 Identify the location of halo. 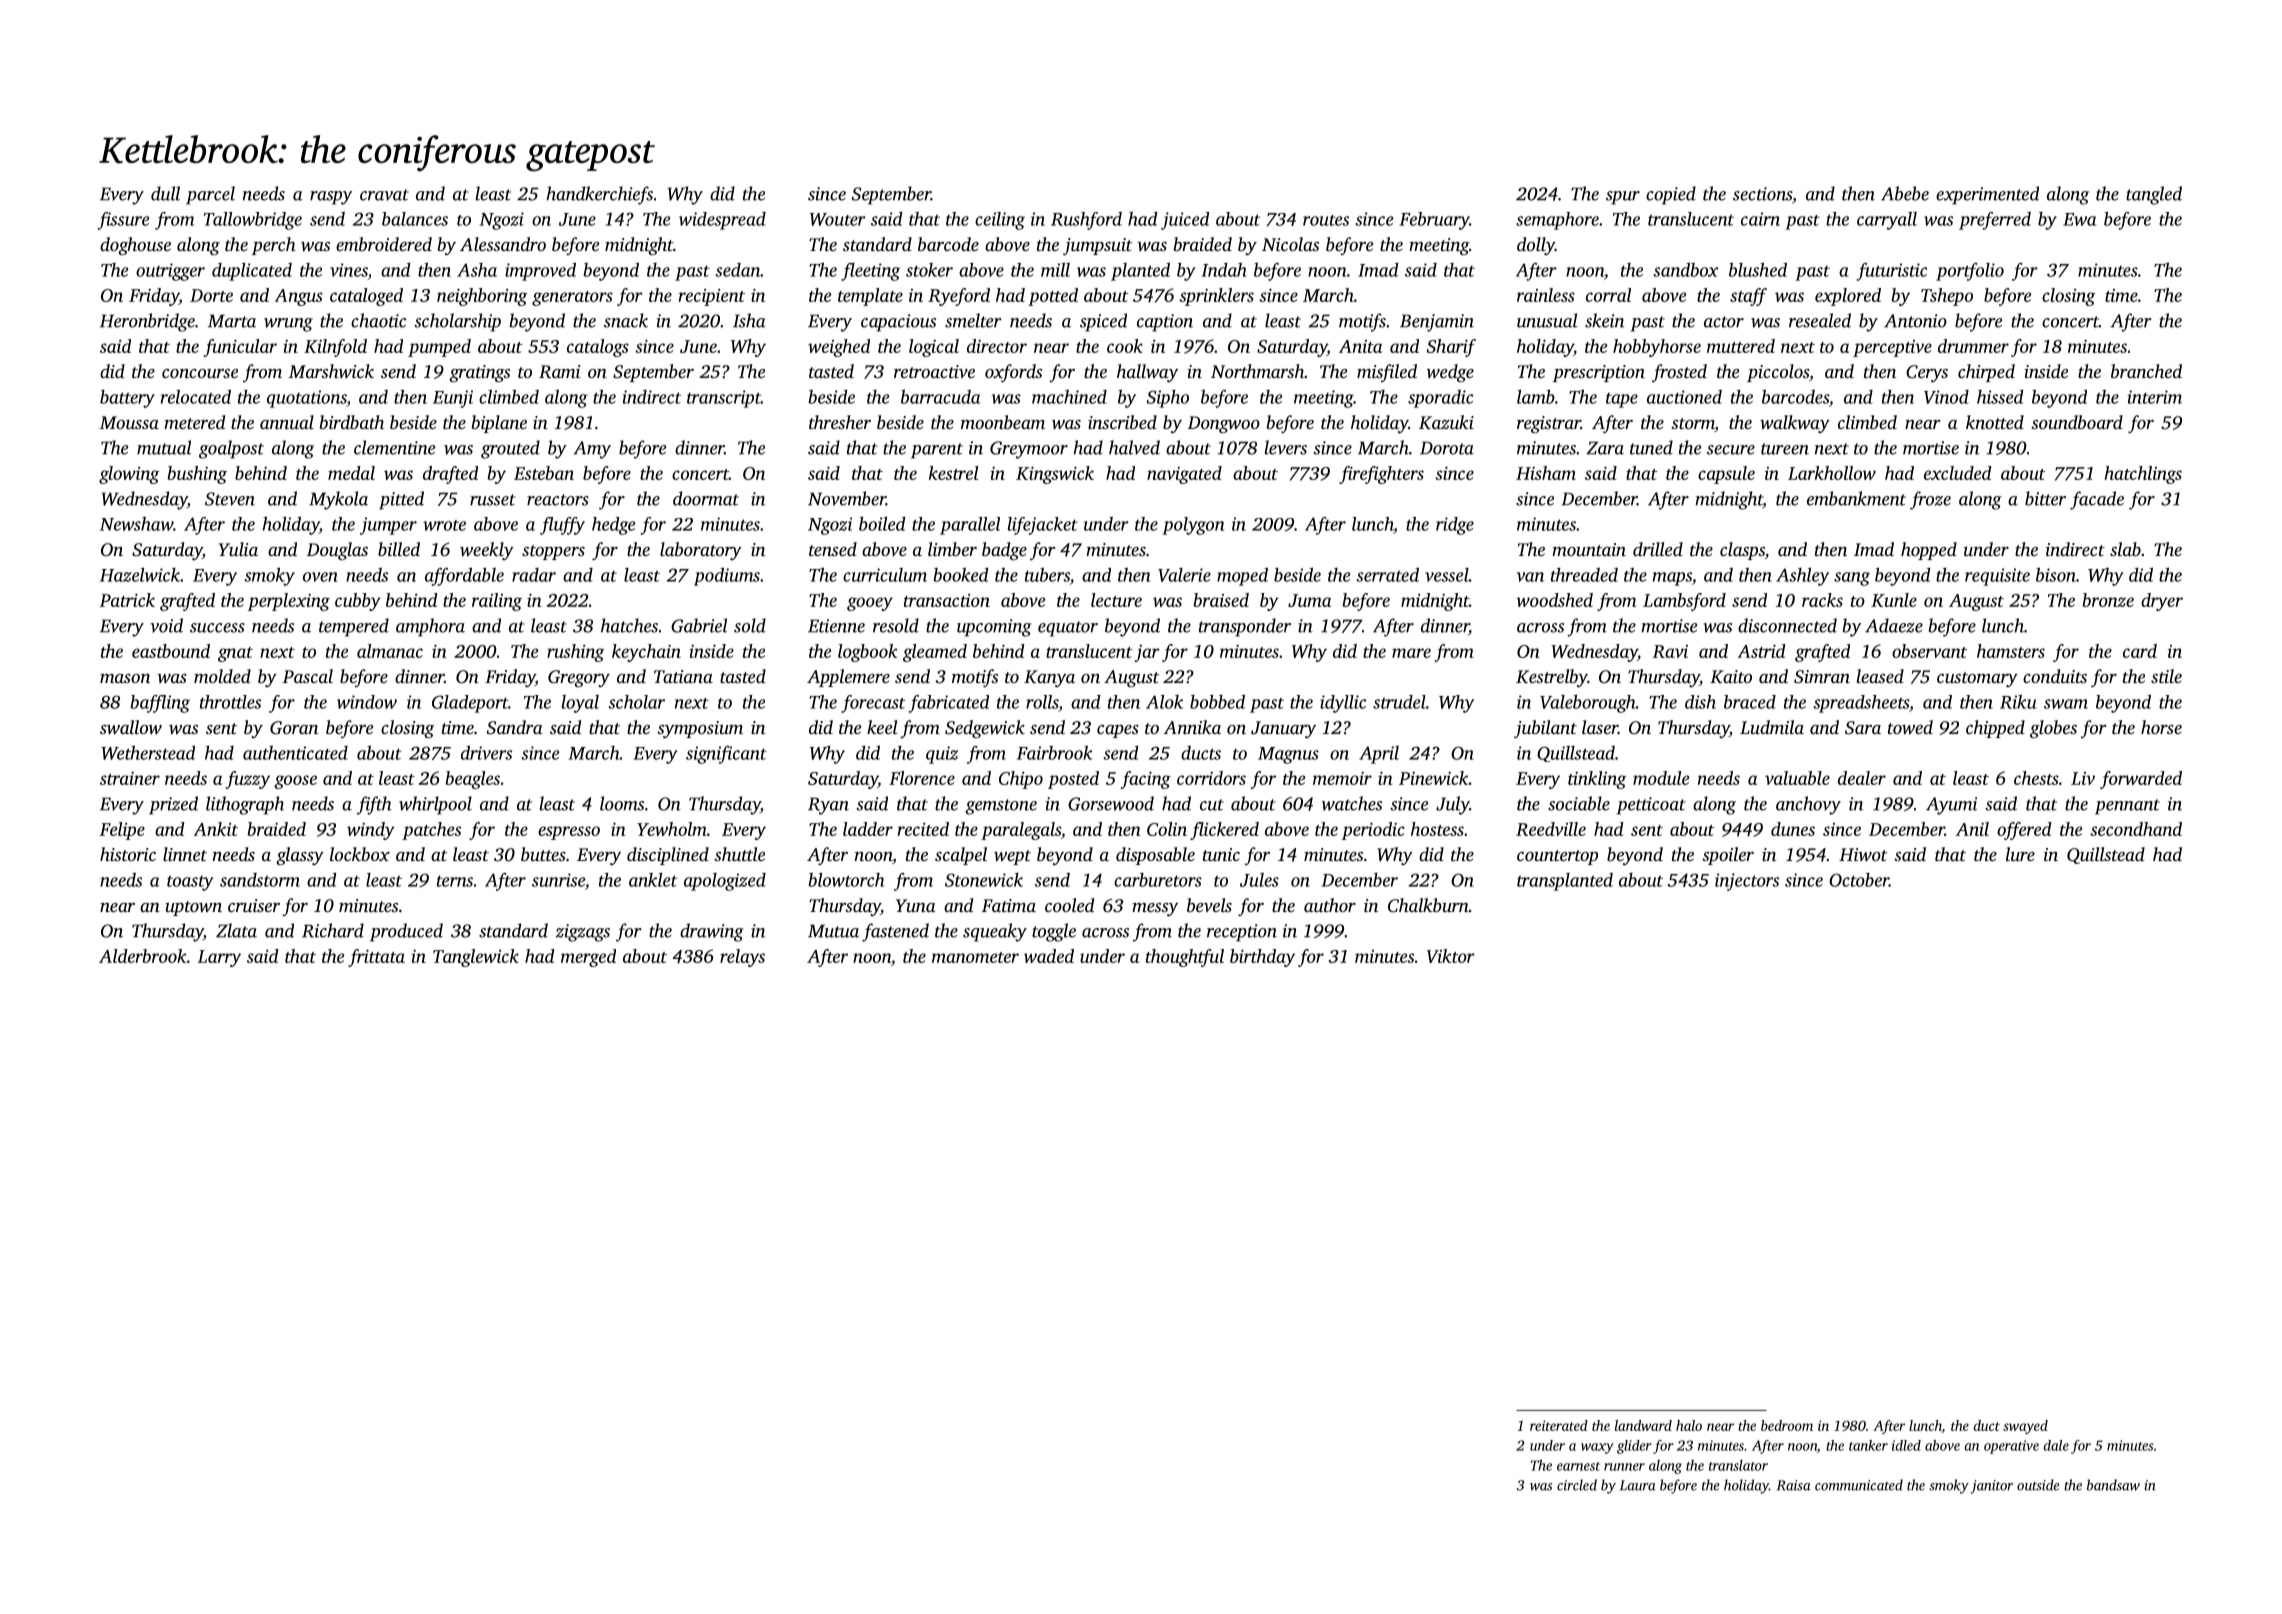
(1689, 1425).
